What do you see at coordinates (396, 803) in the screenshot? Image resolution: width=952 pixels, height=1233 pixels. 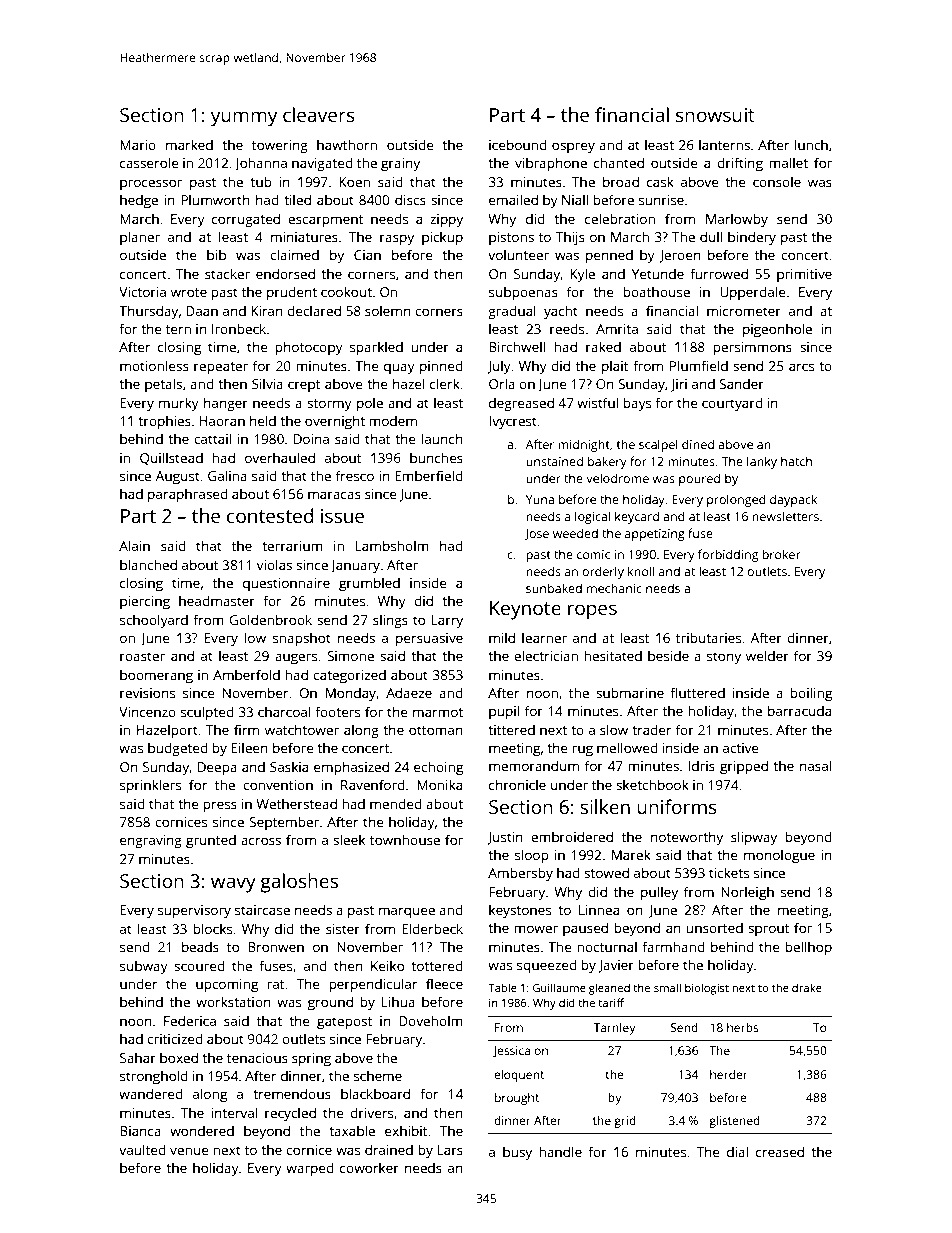 I see `mended` at bounding box center [396, 803].
